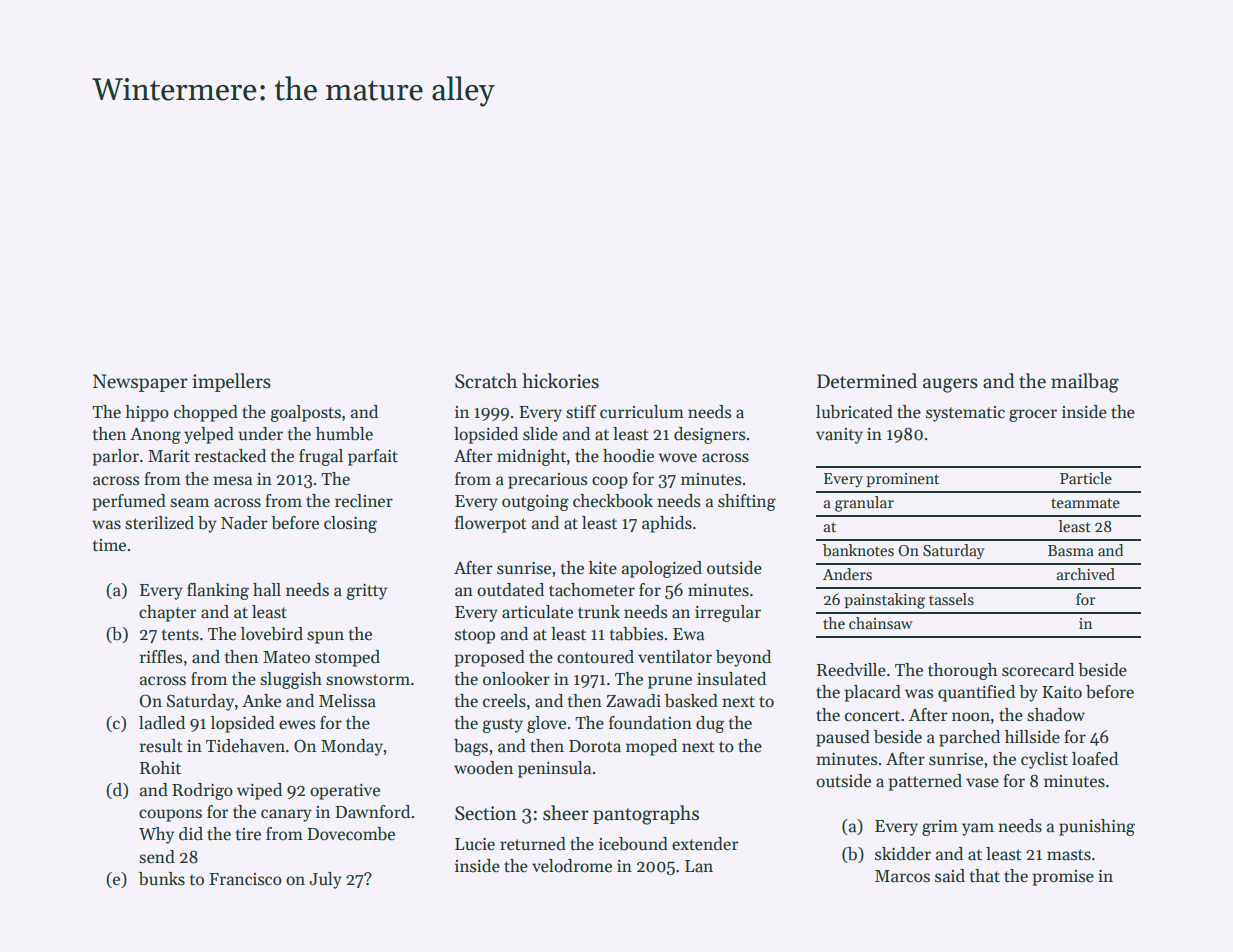  I want to click on Kaito, so click(1062, 692).
